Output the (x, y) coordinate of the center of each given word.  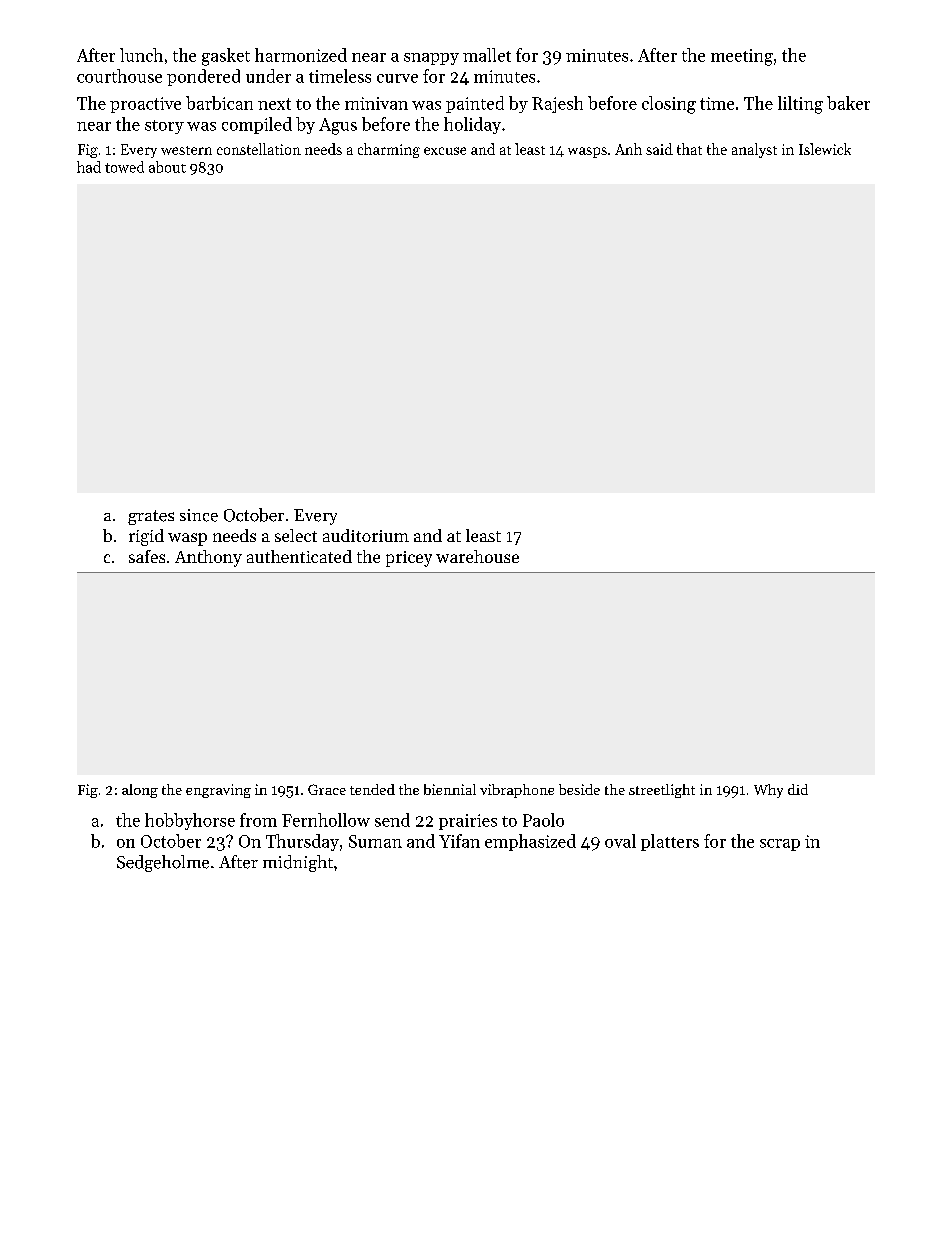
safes (147, 556)
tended (372, 789)
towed (124, 167)
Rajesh (557, 104)
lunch (141, 55)
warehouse (477, 556)
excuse (445, 151)
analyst (754, 150)
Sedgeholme (163, 863)
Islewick (825, 149)
